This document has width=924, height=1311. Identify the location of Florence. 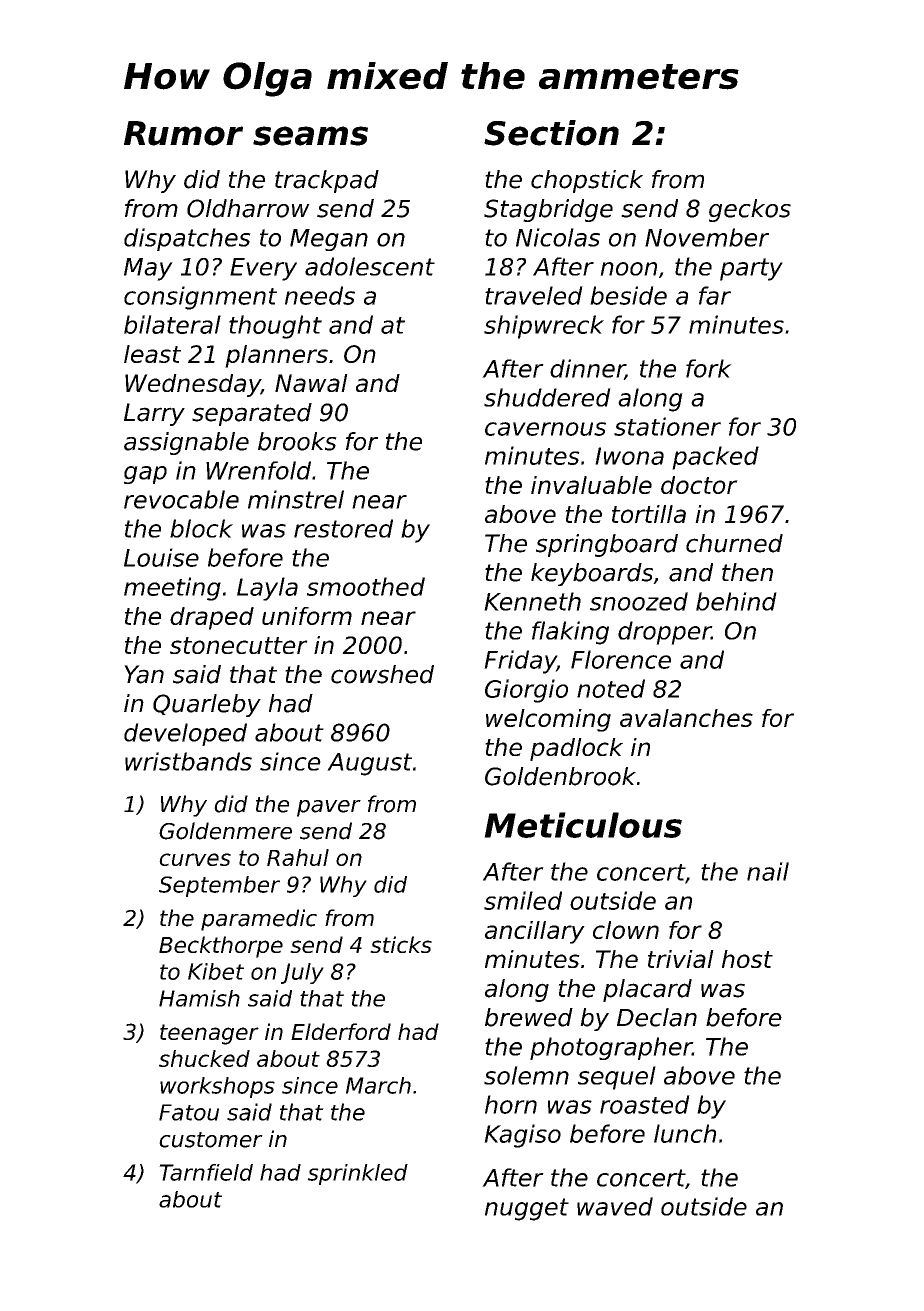
(621, 659).
